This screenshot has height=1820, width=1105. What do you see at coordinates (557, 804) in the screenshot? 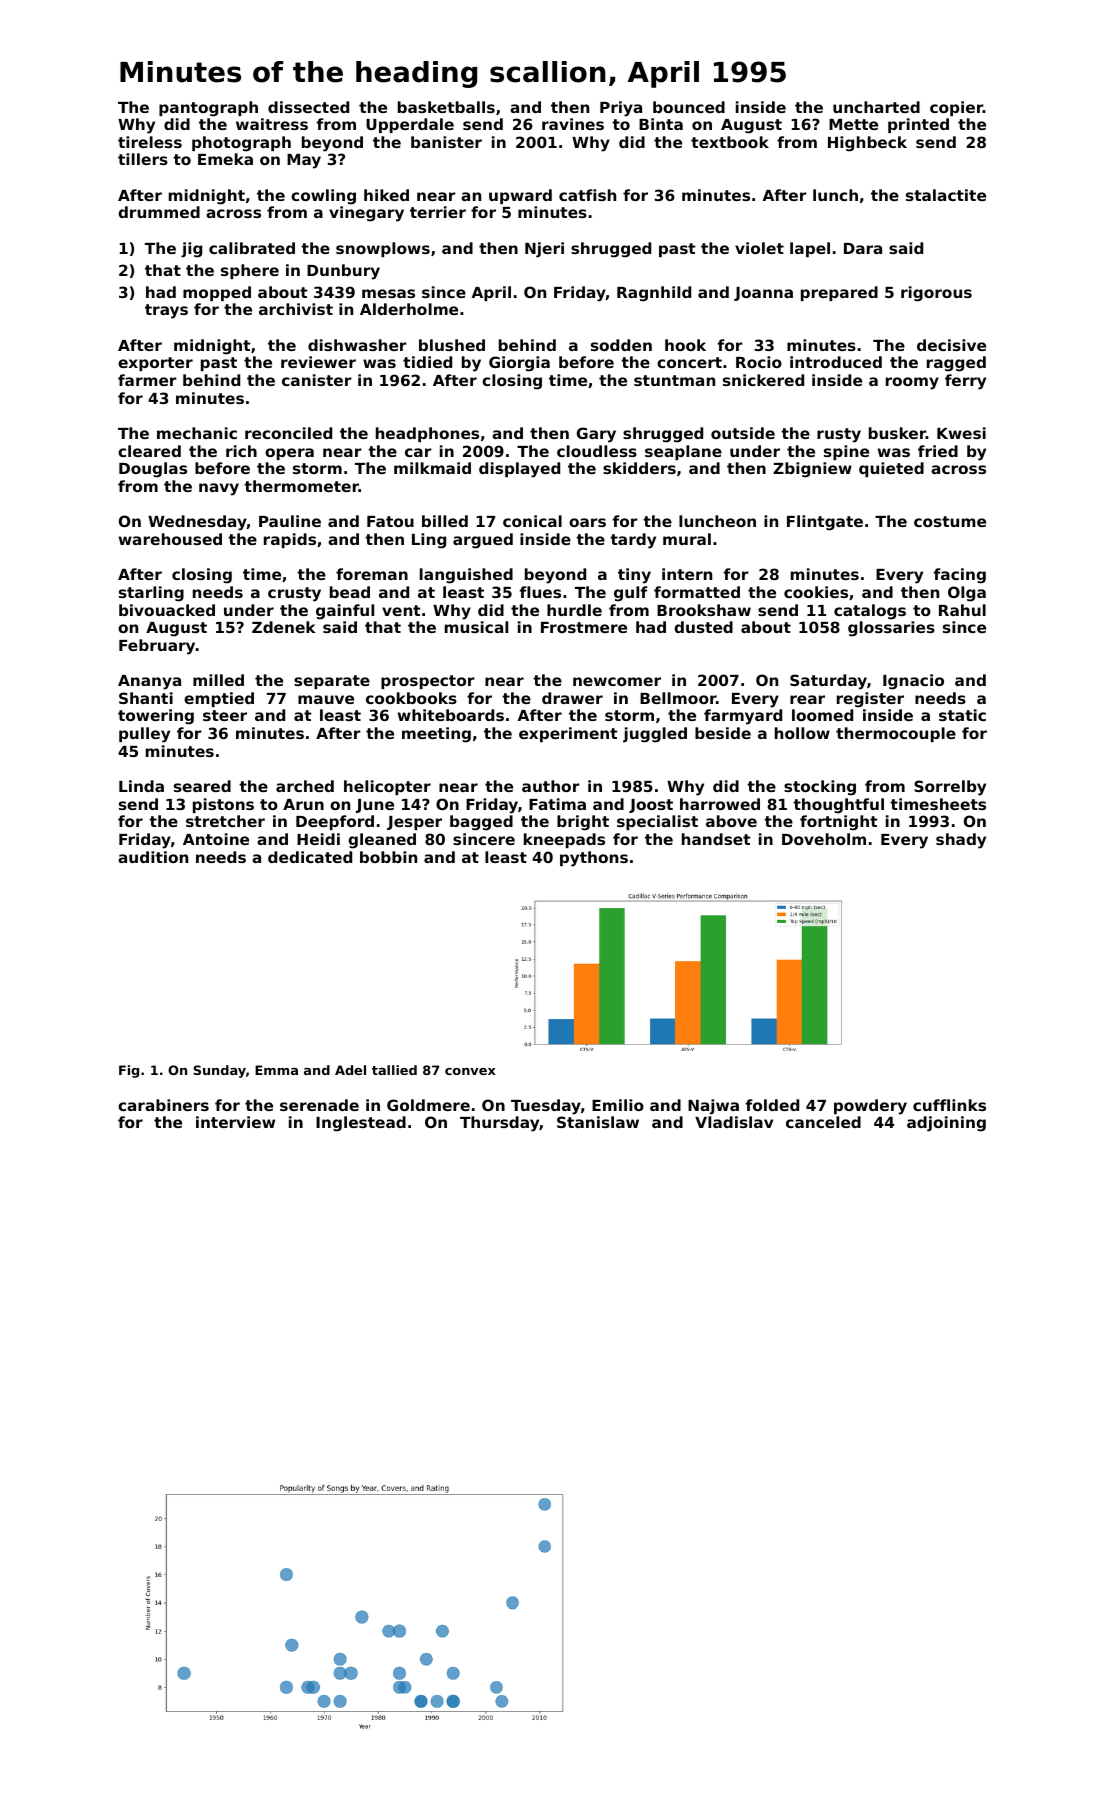
I see `Fatima` at bounding box center [557, 804].
